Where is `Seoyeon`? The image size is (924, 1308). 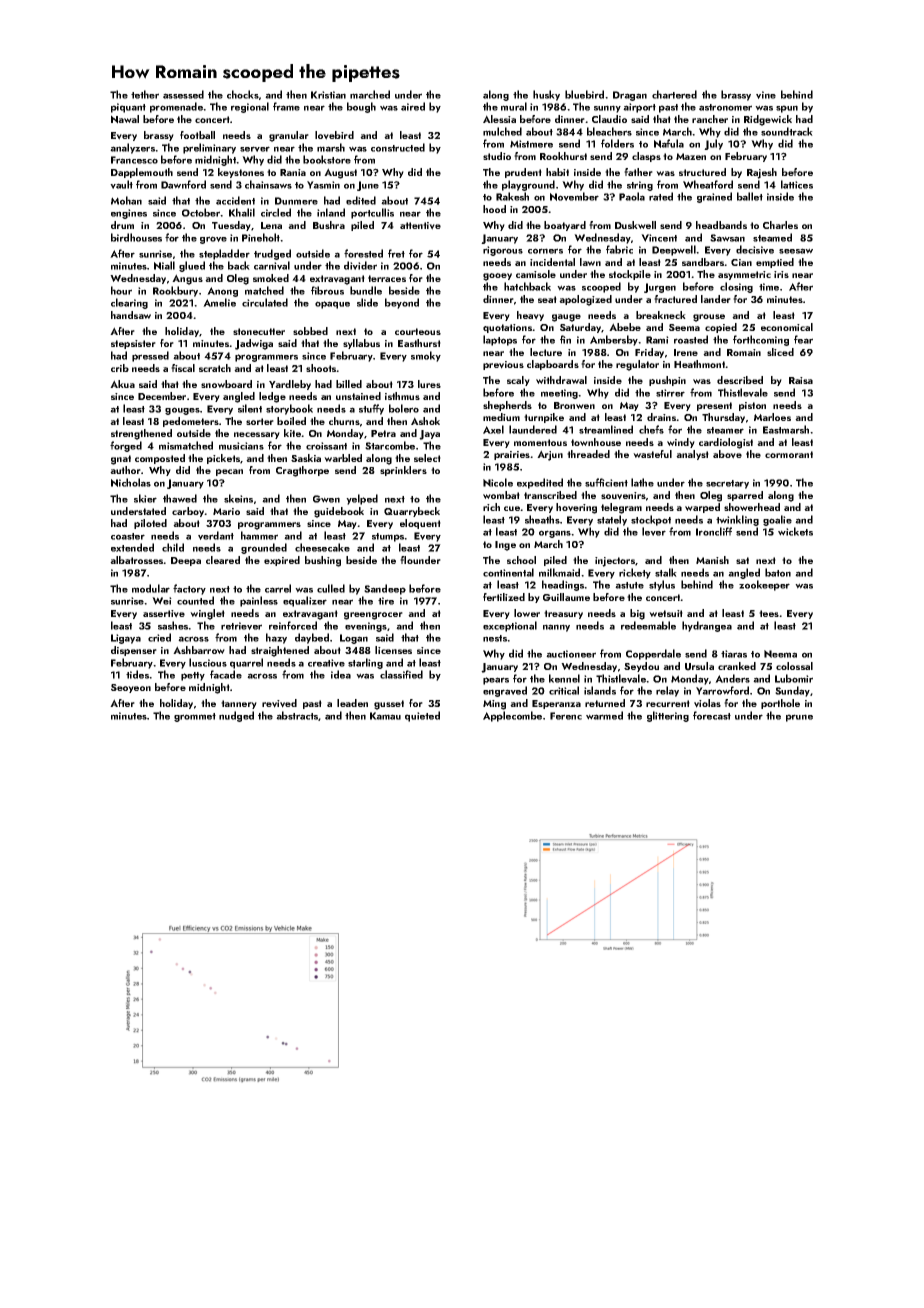
Seoyeon is located at coordinates (131, 688).
